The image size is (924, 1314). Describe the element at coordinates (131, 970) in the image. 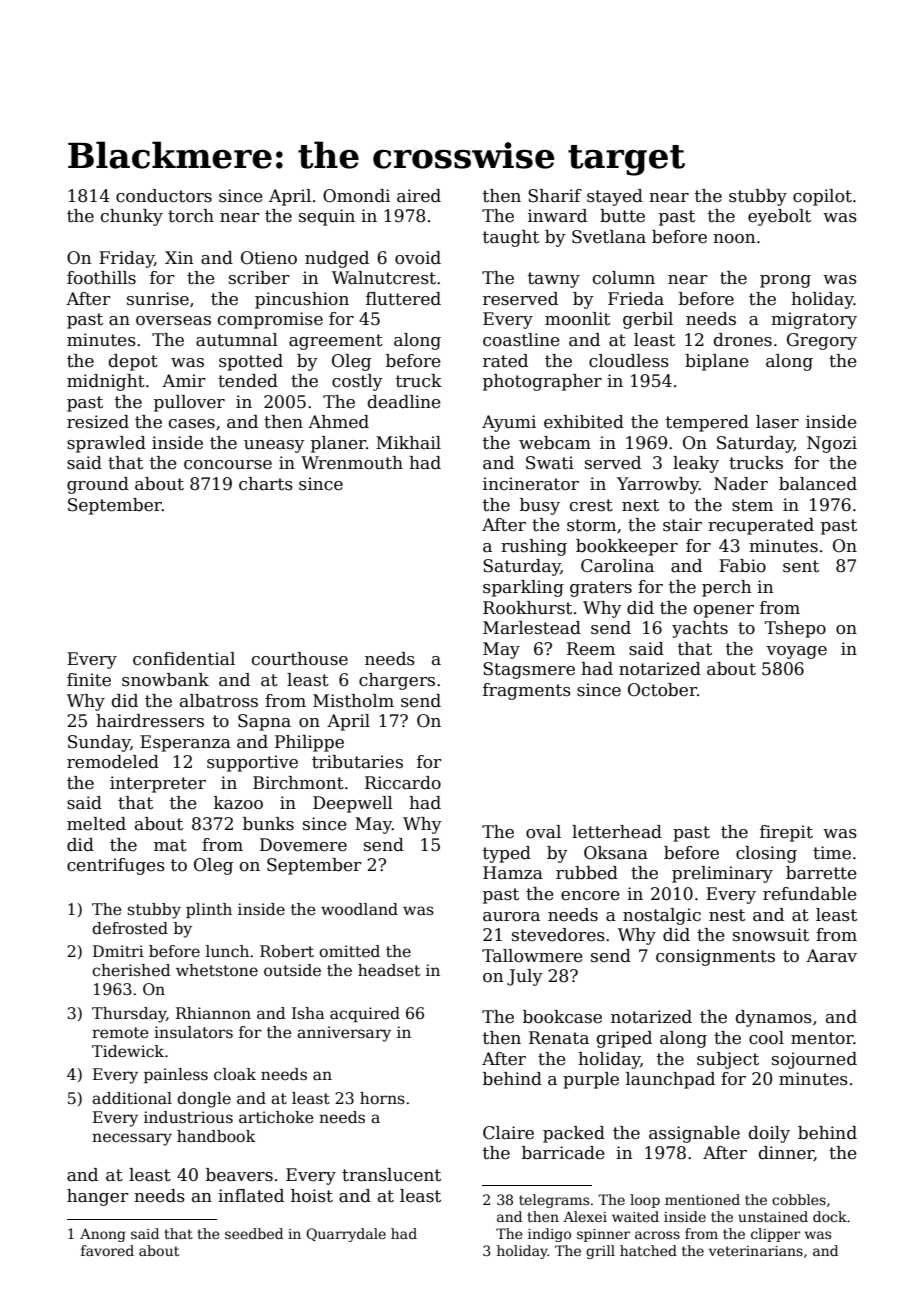

I see `cherished` at that location.
